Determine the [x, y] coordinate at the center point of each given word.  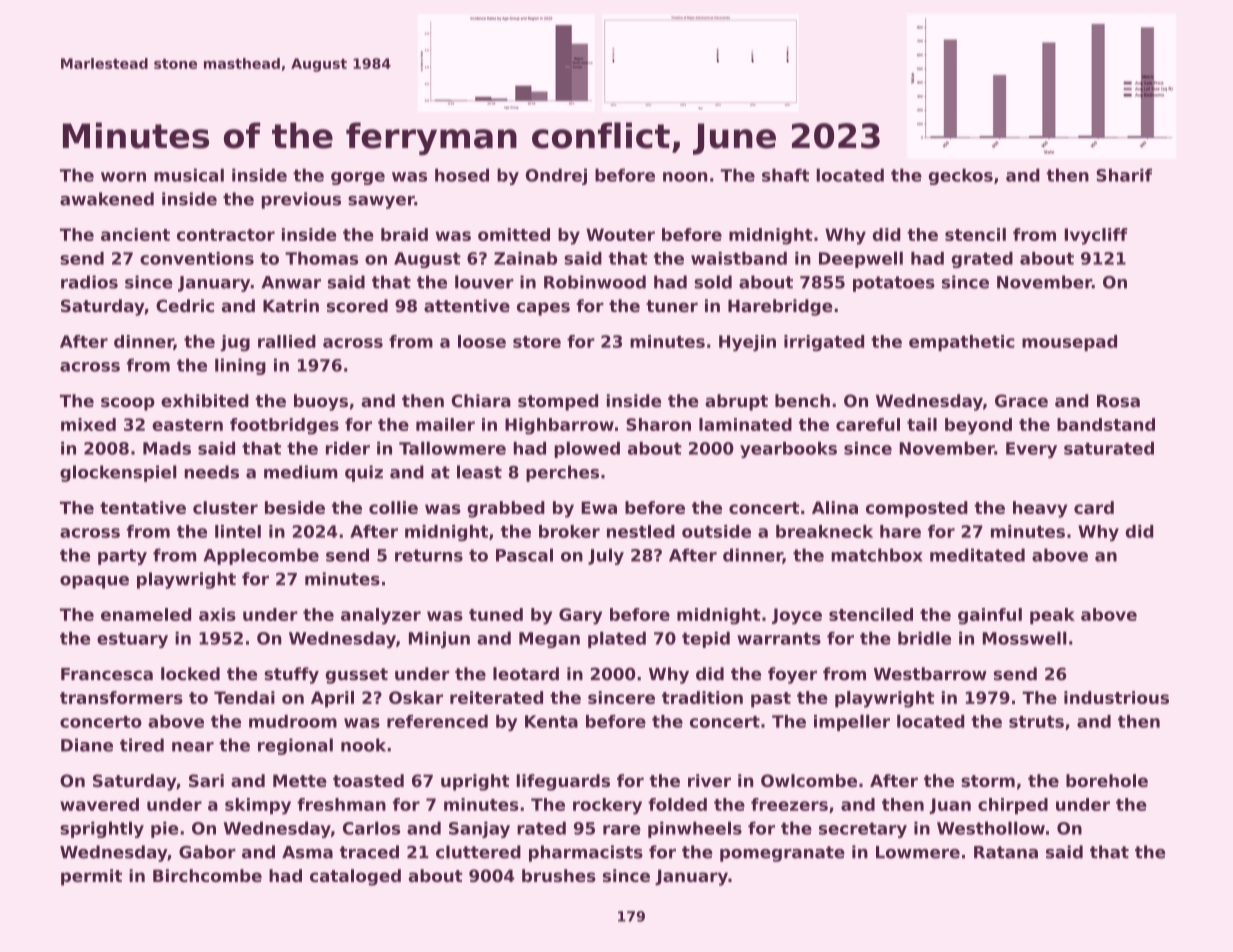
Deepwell [861, 259]
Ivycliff [1096, 236]
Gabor [207, 852]
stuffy [291, 675]
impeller [852, 722]
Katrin [291, 305]
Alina [835, 507]
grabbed [506, 509]
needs [212, 472]
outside [716, 531]
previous [301, 200]
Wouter [620, 234]
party [122, 557]
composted [917, 509]
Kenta [551, 721]
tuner [672, 306]
